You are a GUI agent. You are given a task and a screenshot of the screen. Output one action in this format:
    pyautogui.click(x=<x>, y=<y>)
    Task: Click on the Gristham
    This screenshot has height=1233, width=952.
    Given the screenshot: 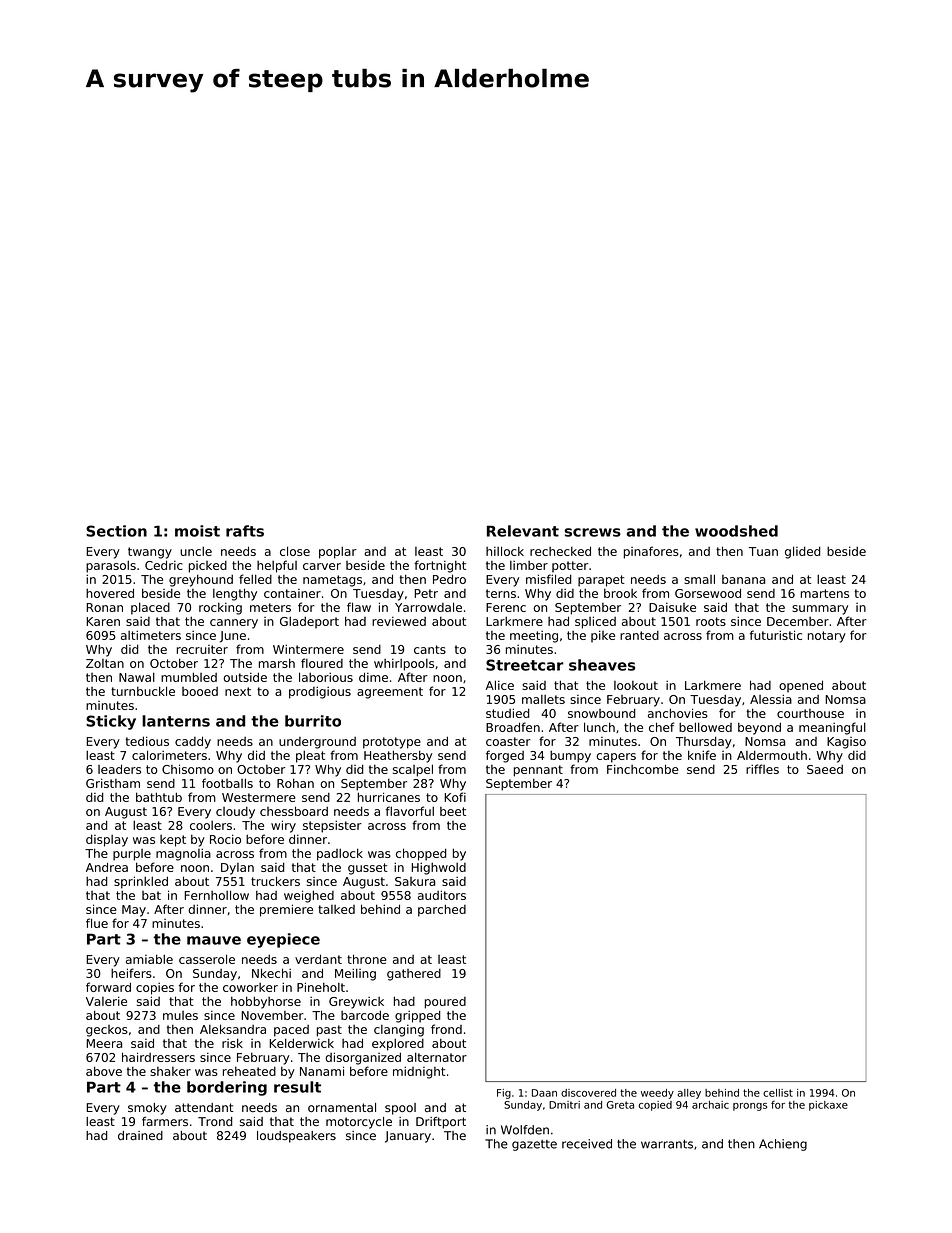 What is the action you would take?
    pyautogui.click(x=113, y=783)
